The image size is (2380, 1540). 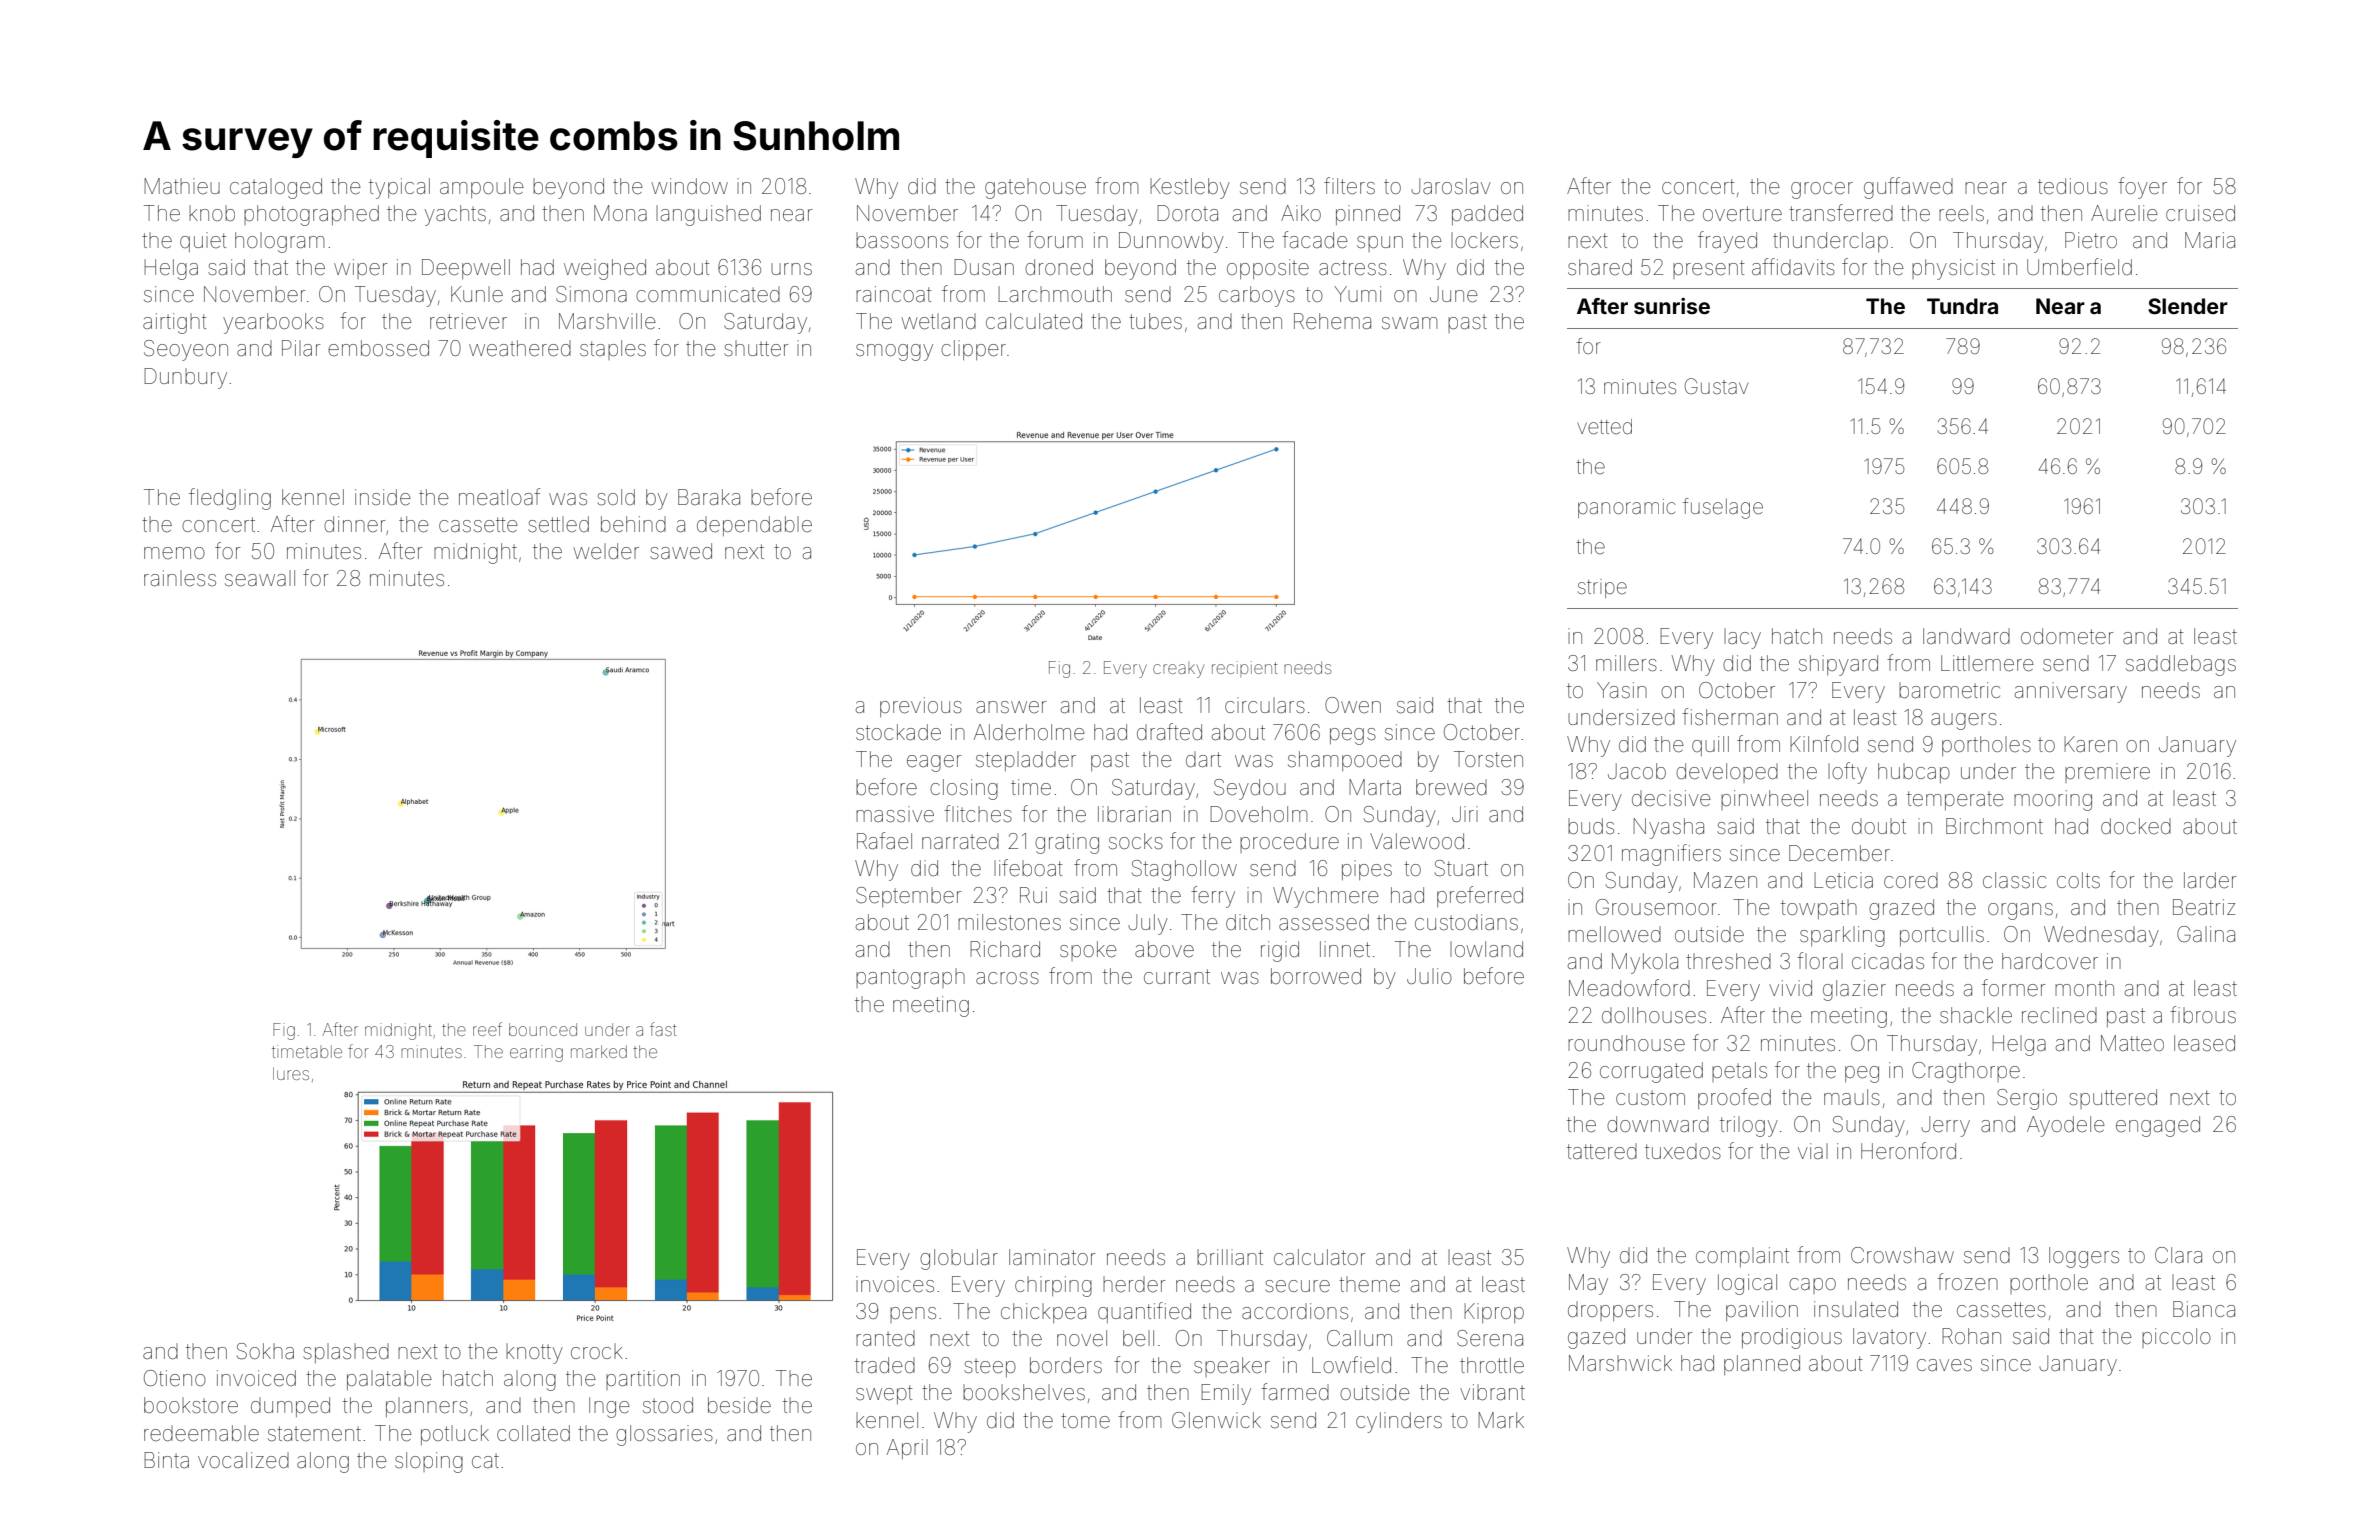 I want to click on piccolo, so click(x=2176, y=1338).
